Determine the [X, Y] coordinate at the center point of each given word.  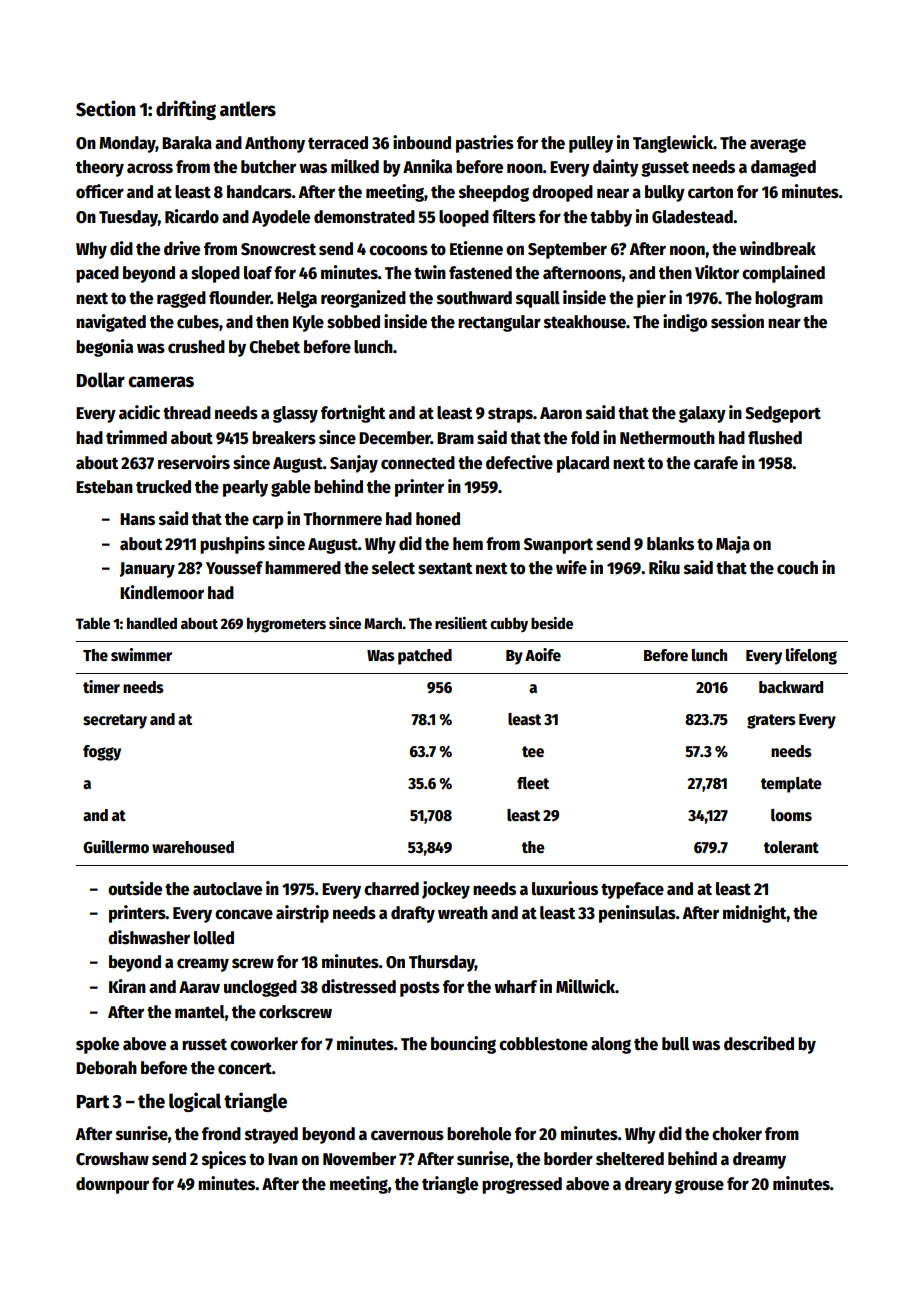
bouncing [463, 1045]
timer [101, 686]
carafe [716, 463]
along [611, 1045]
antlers [248, 109]
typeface [632, 890]
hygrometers [286, 625]
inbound [422, 142]
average [778, 146]
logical [195, 1102]
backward [791, 687]
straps [510, 415]
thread [187, 413]
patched [425, 657]
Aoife [543, 654]
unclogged [260, 988]
